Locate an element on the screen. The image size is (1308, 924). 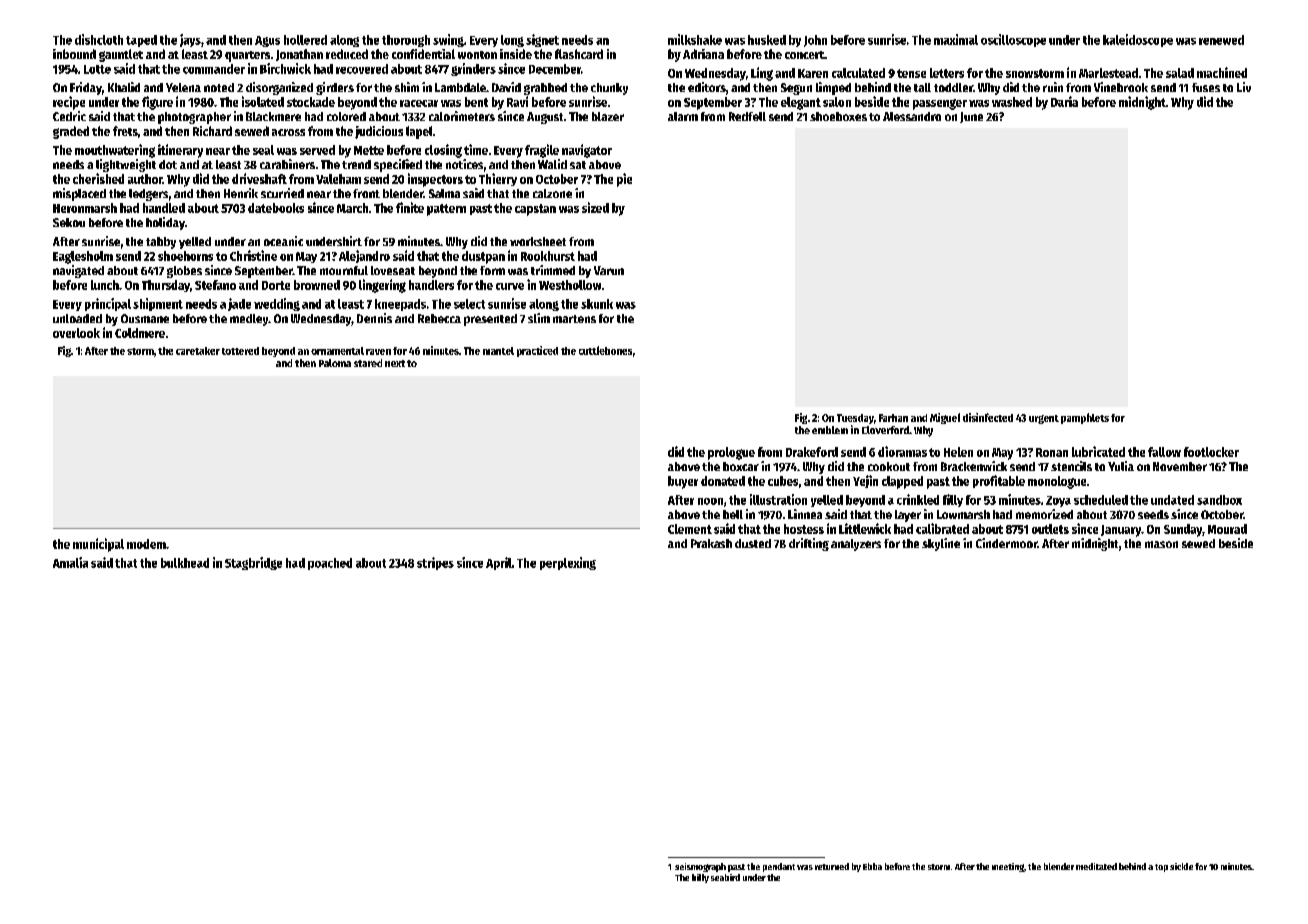
concert is located at coordinates (804, 55).
